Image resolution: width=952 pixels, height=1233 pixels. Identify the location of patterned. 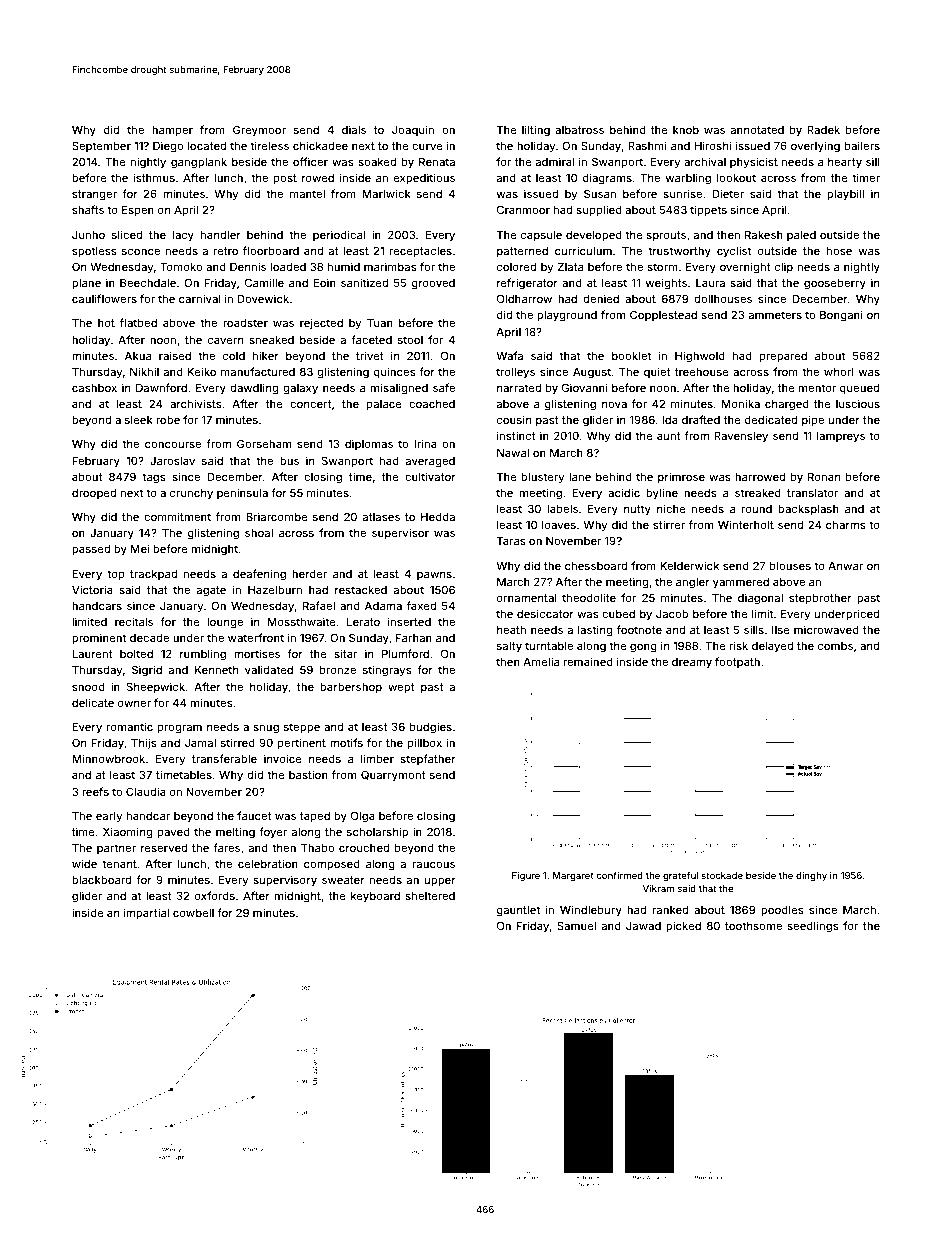
(522, 252).
